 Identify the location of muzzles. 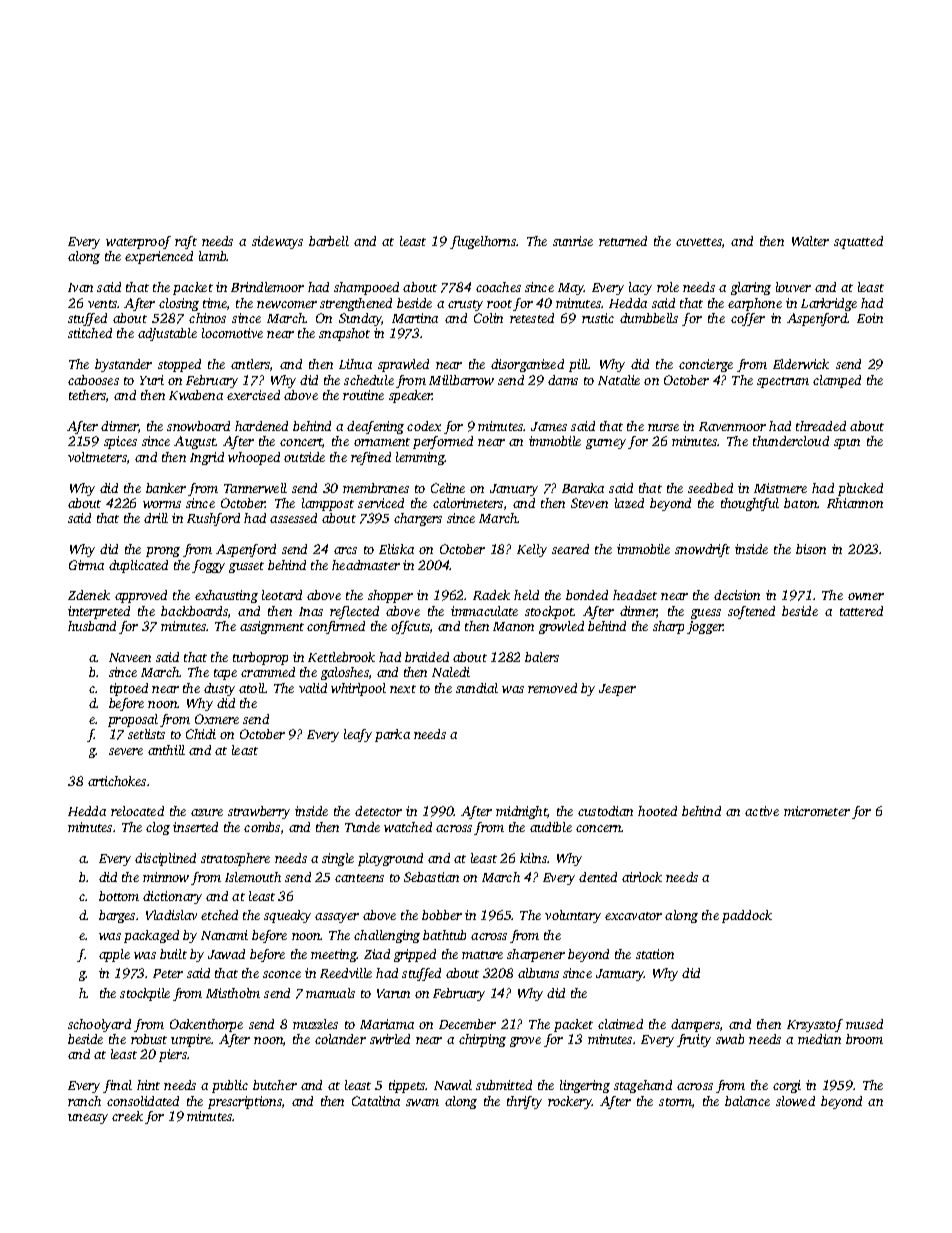
(315, 1024).
